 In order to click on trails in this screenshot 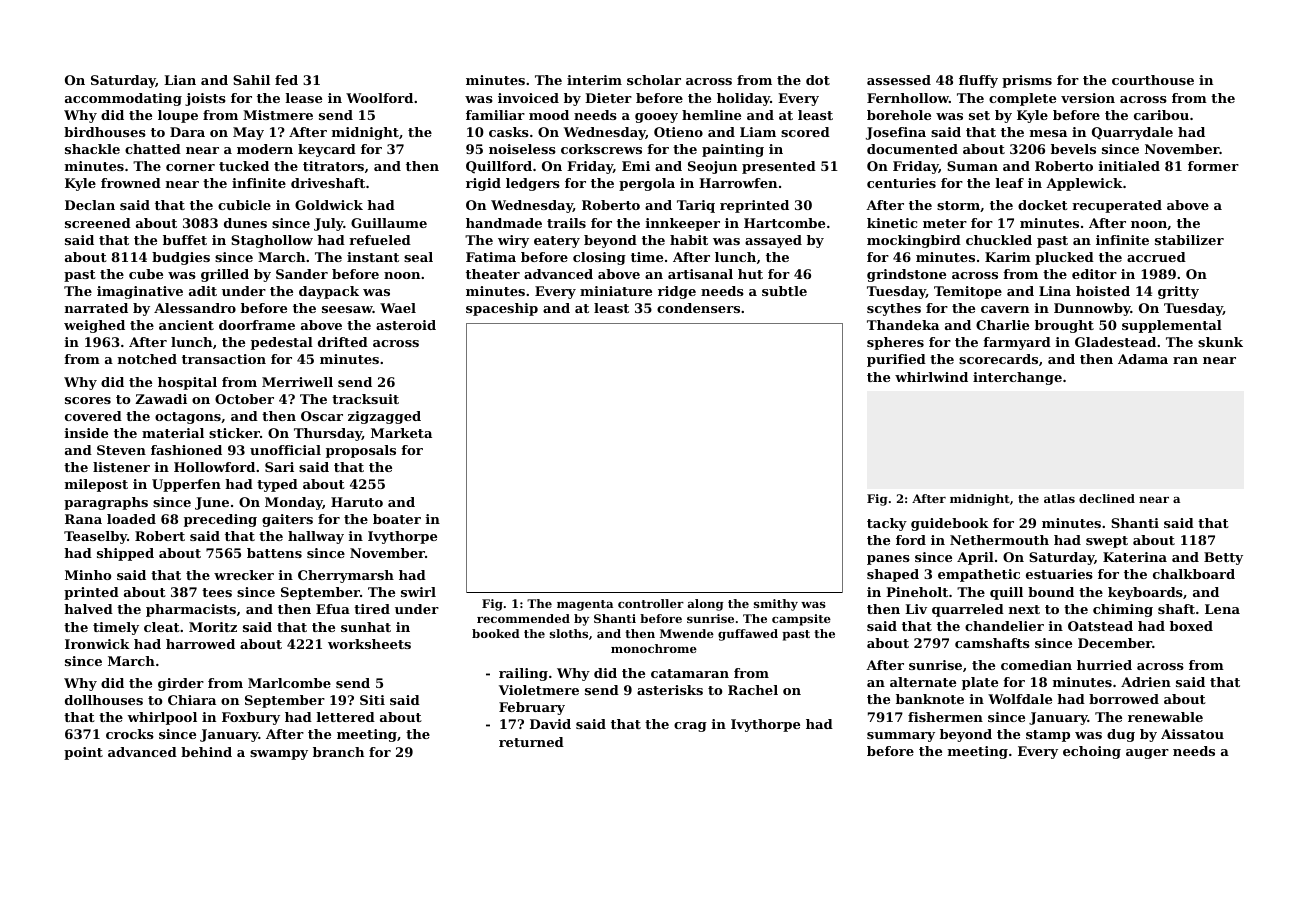, I will do `click(566, 223)`.
